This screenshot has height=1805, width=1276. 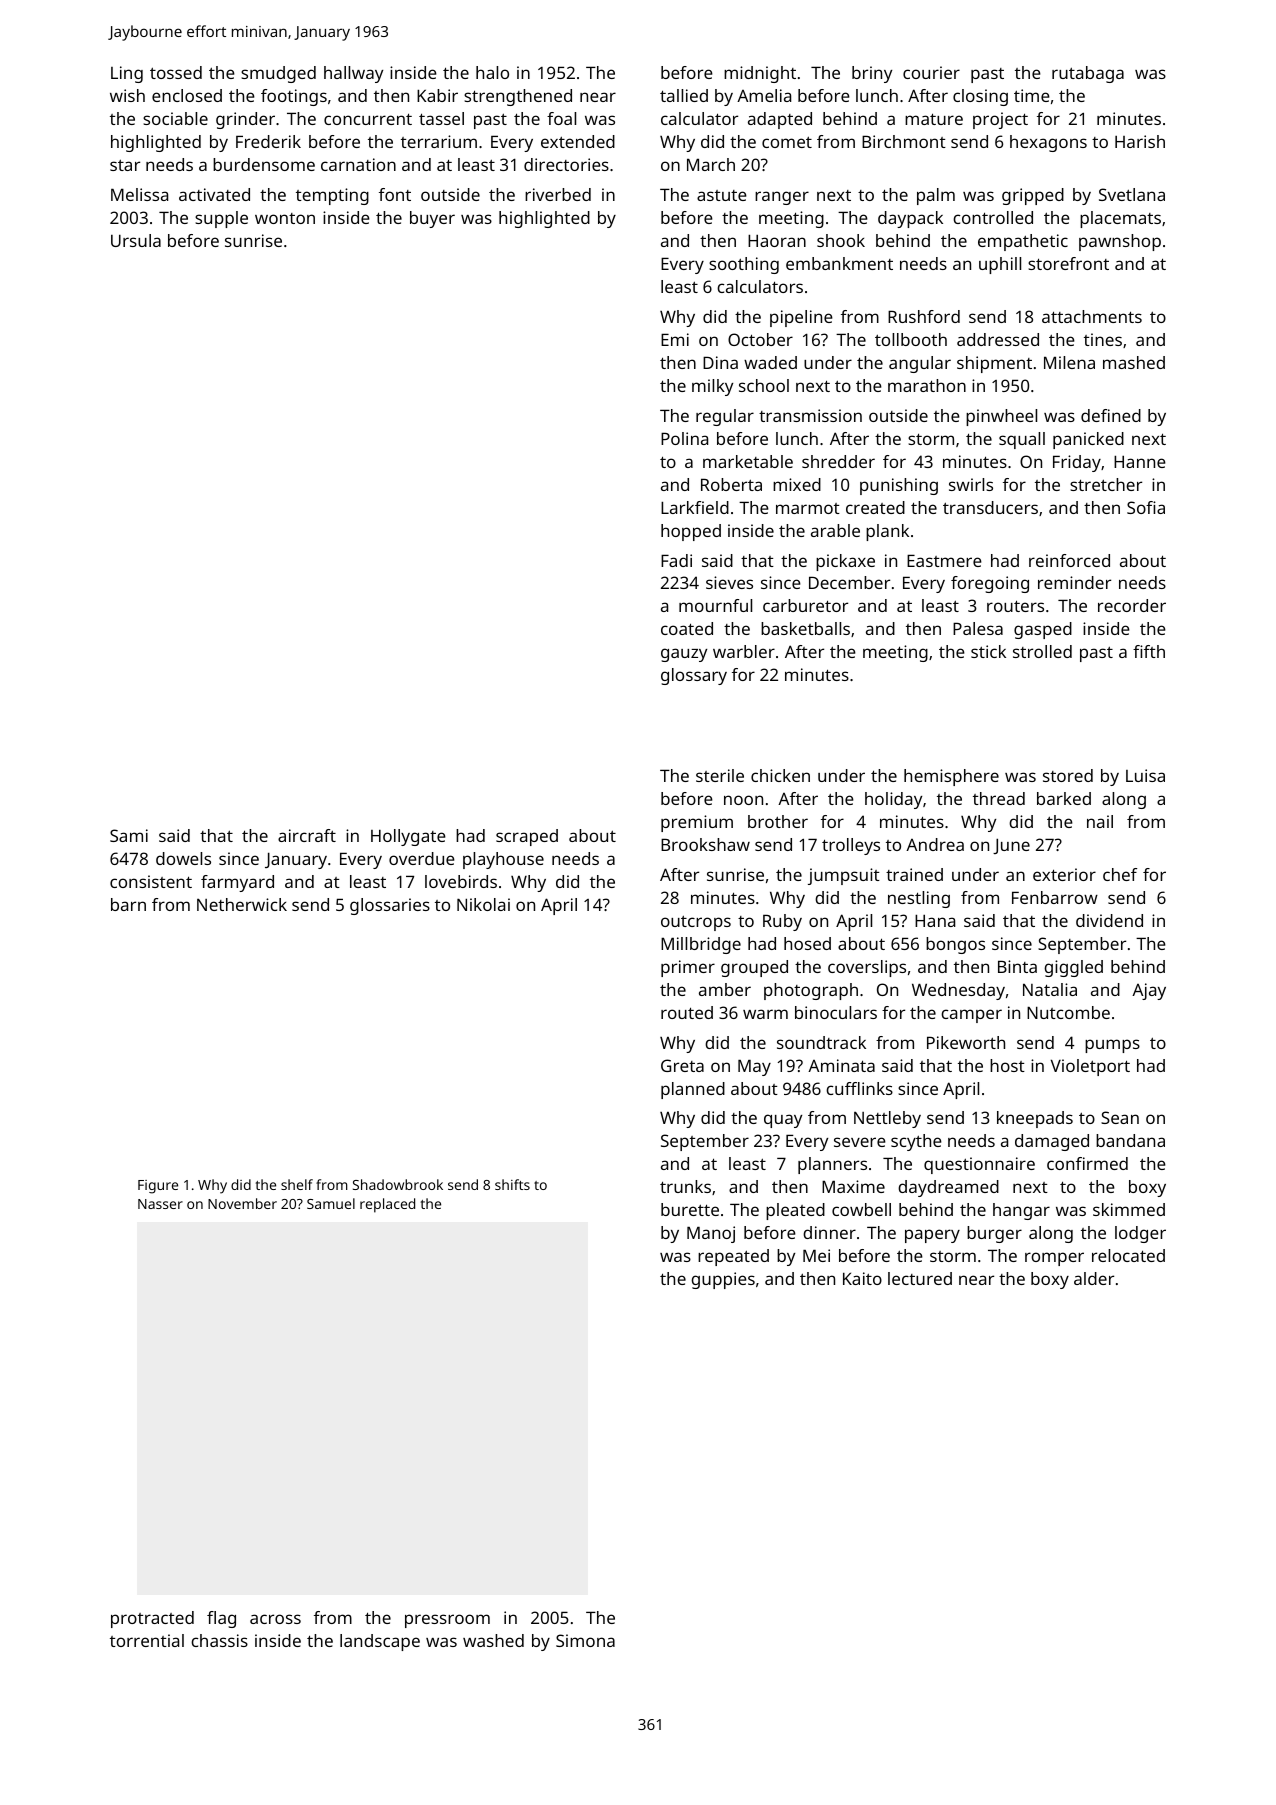 What do you see at coordinates (1094, 1278) in the screenshot?
I see `alder` at bounding box center [1094, 1278].
